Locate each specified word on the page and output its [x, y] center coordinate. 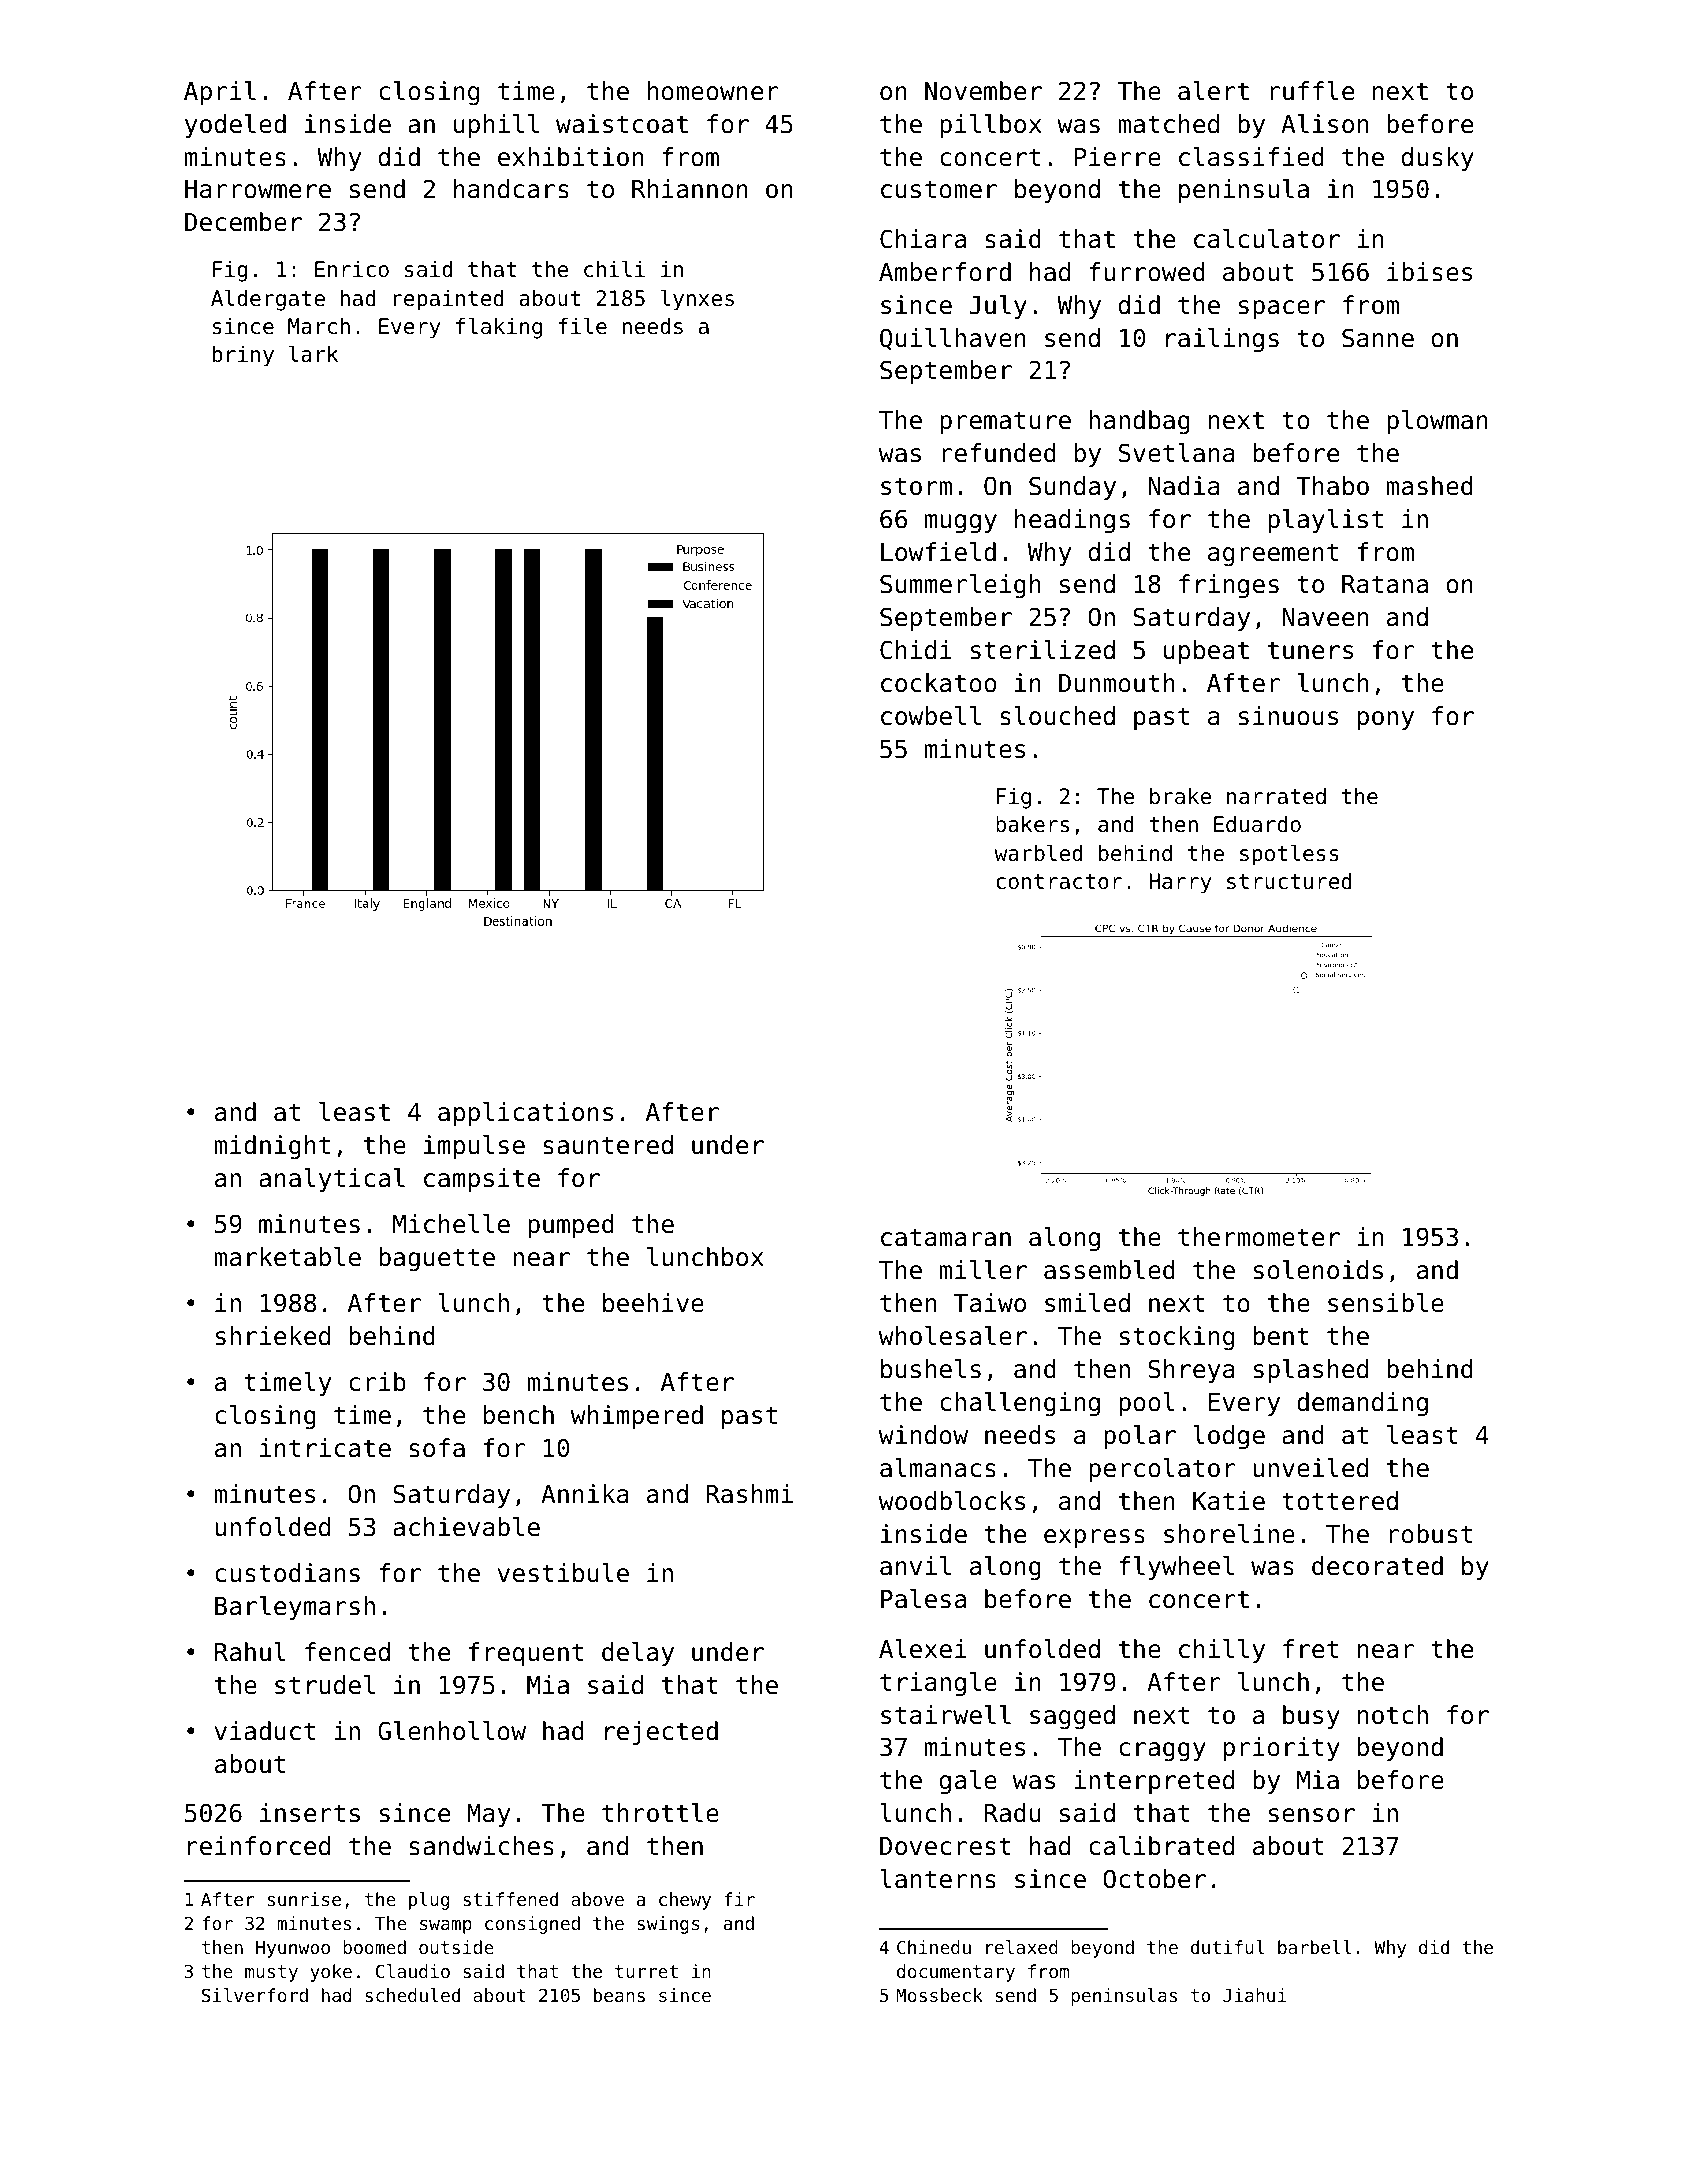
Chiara [923, 239]
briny [243, 356]
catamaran [946, 1237]
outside [456, 1947]
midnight [272, 1147]
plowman [1437, 422]
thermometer [1259, 1237]
